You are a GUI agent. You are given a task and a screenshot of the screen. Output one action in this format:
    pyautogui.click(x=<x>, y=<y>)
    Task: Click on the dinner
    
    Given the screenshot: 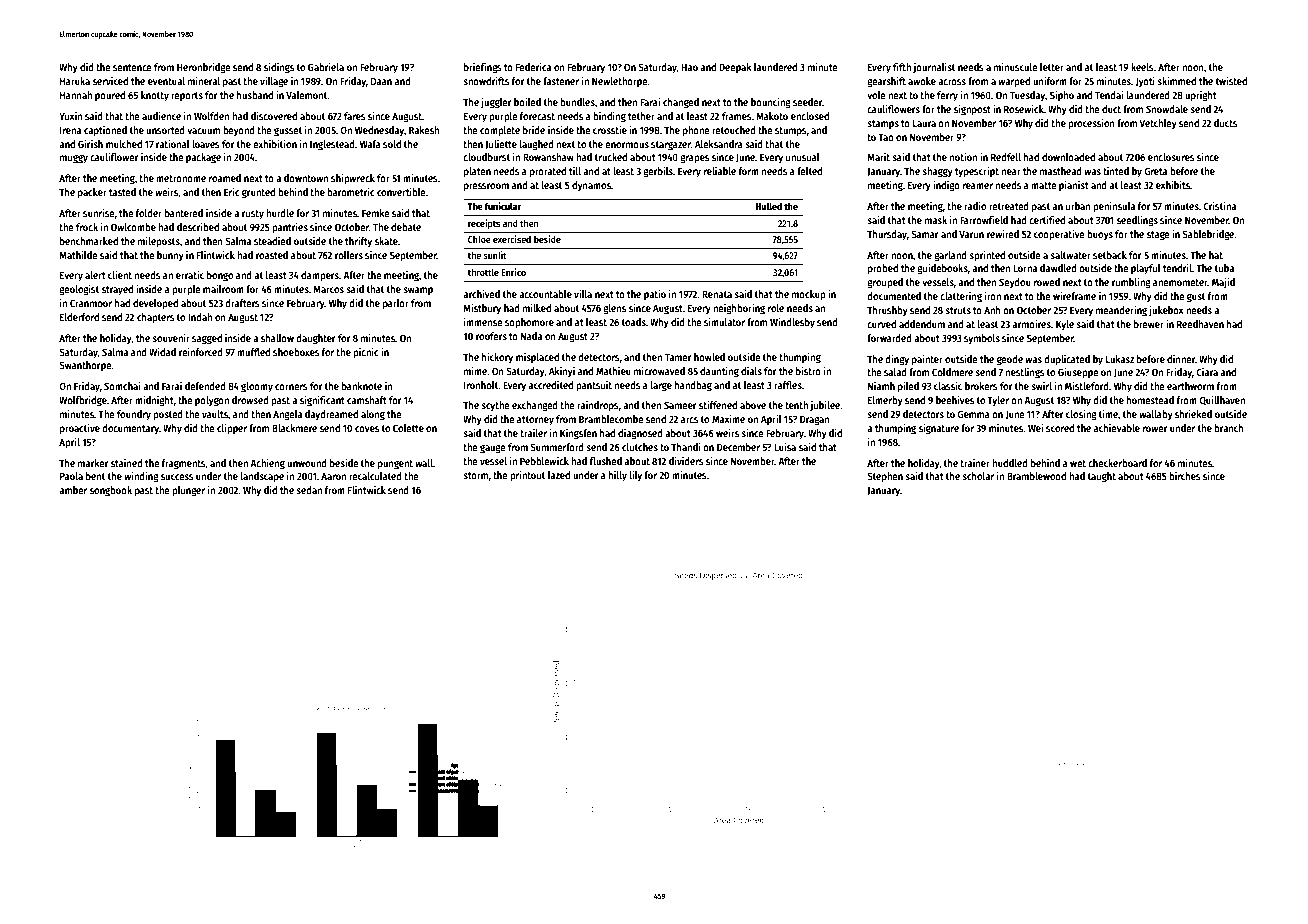 What is the action you would take?
    pyautogui.click(x=1181, y=359)
